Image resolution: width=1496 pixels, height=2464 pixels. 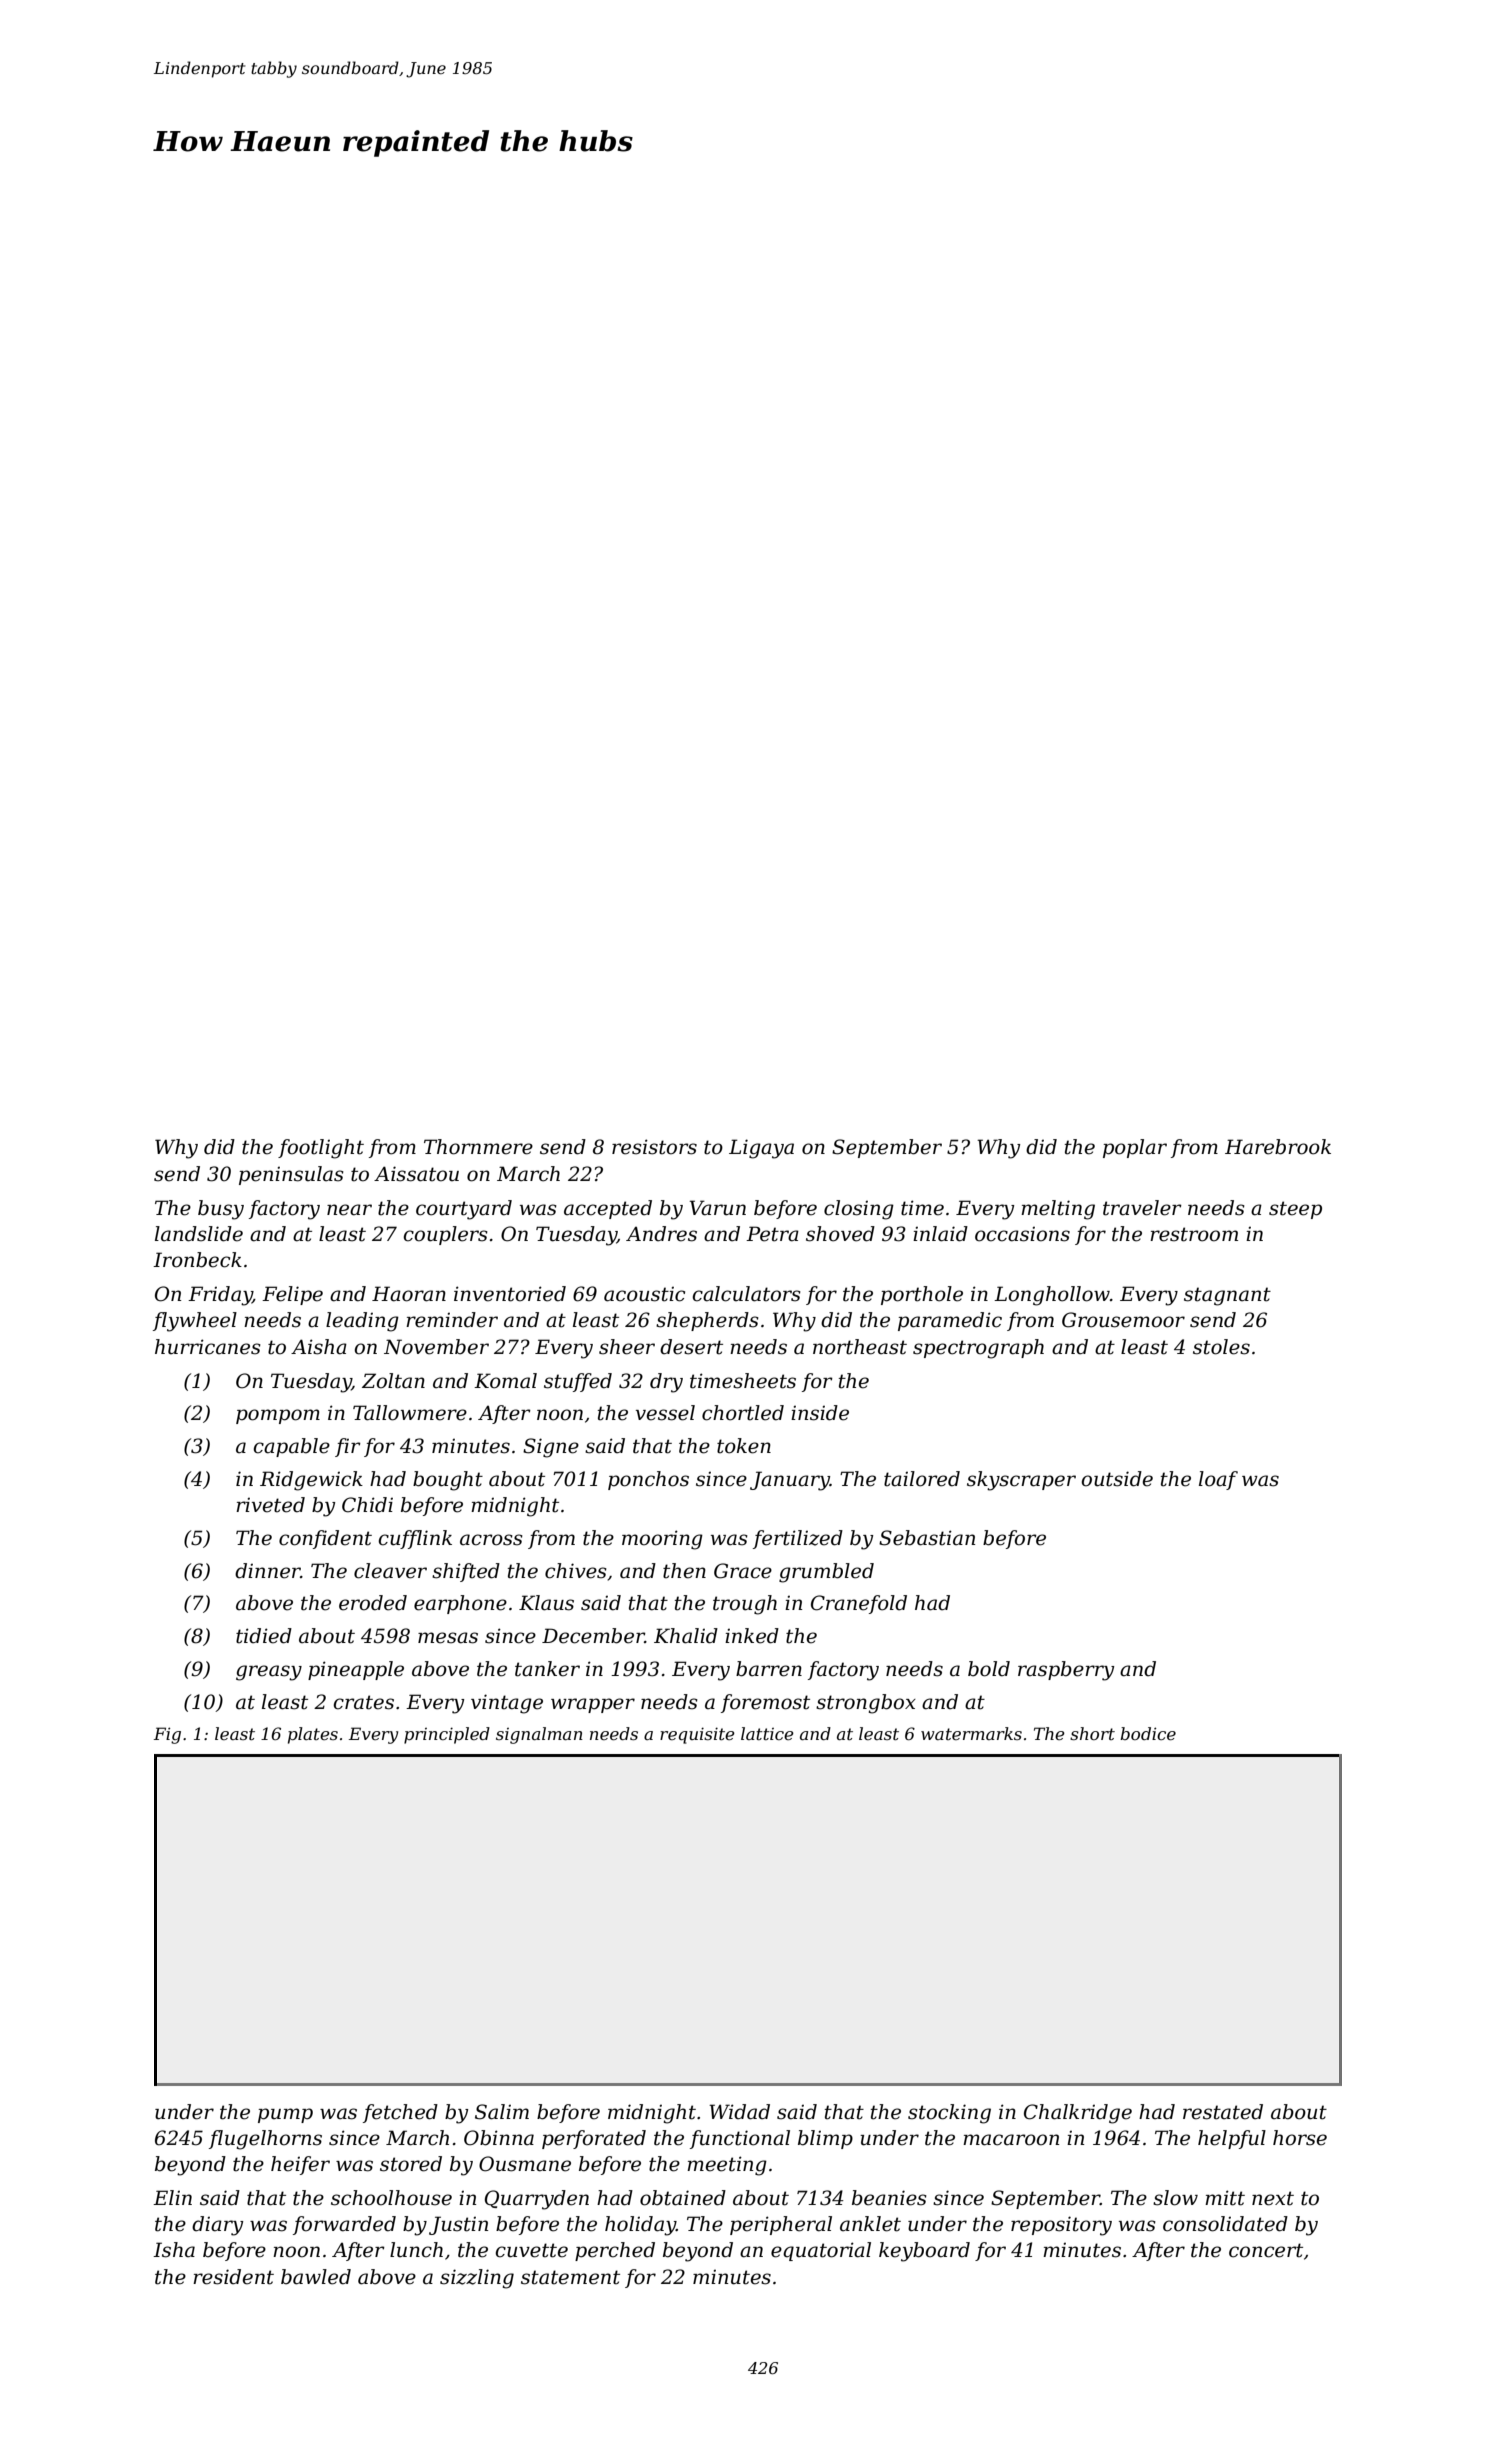 I want to click on Grace, so click(x=743, y=1571).
